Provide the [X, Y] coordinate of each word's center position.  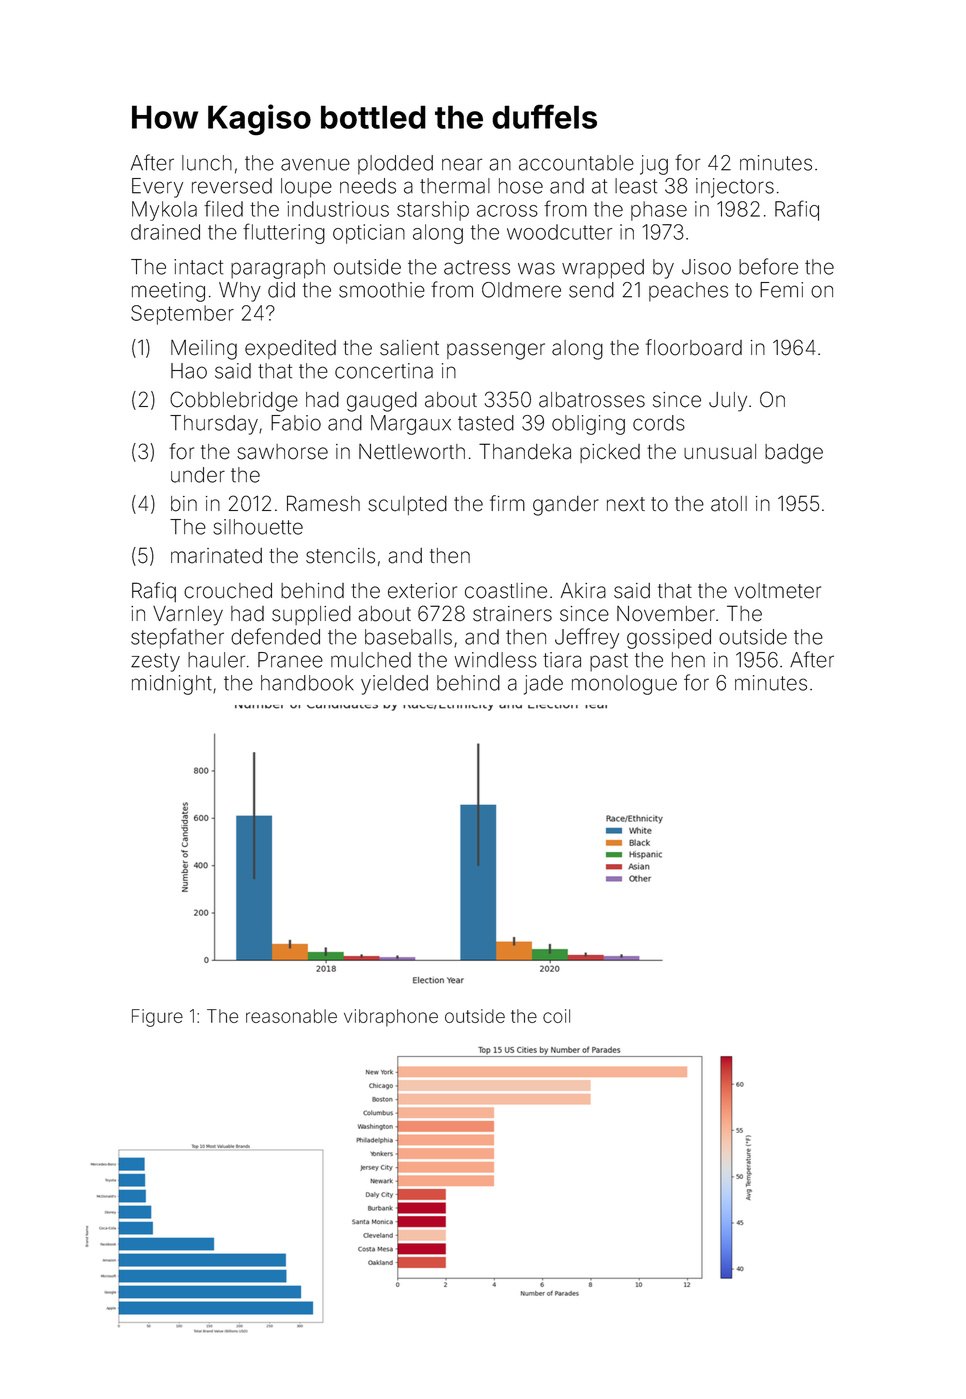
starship [433, 211]
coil [556, 1016]
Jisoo [706, 267]
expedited [290, 349]
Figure [157, 1018]
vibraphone [391, 1018]
